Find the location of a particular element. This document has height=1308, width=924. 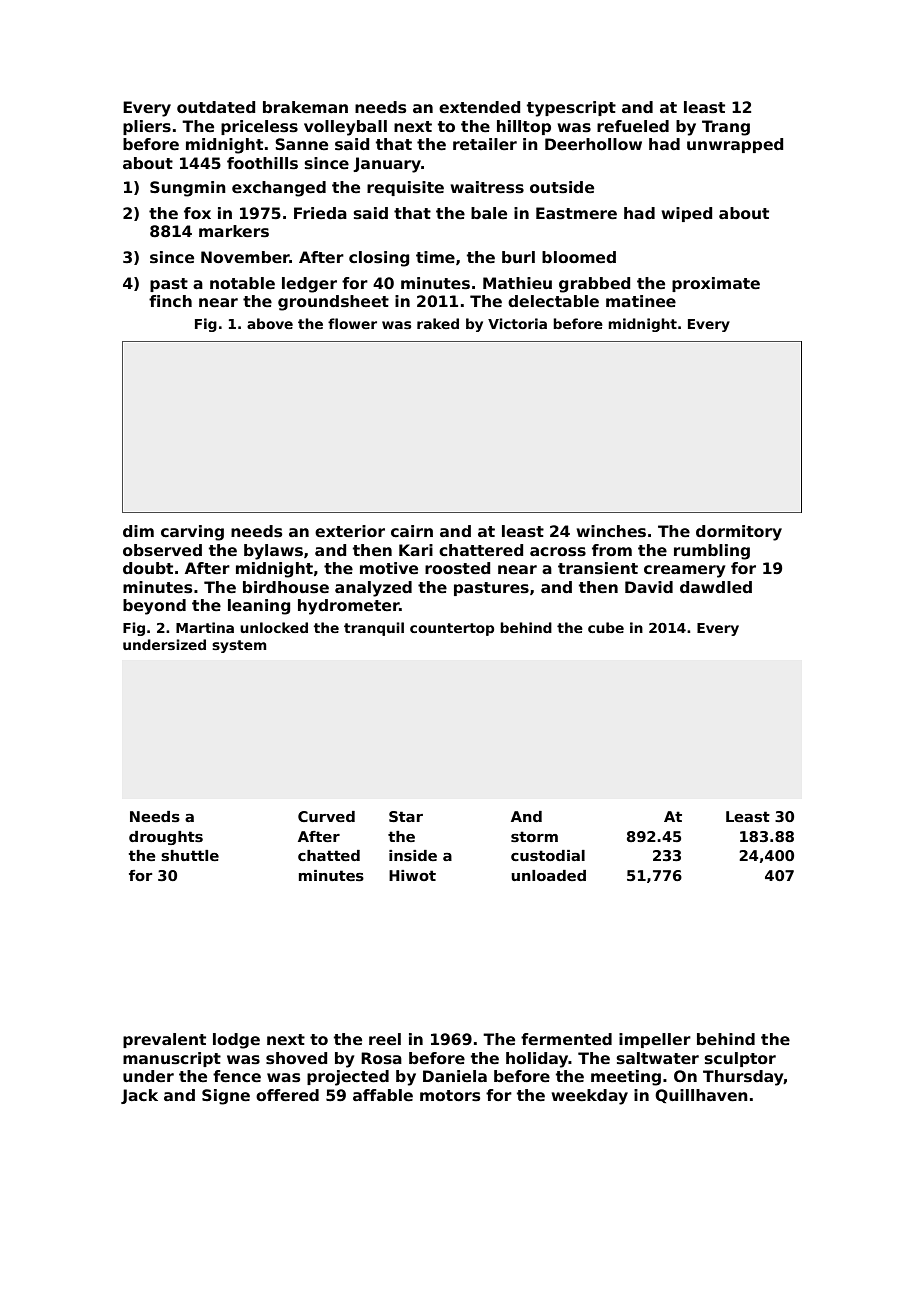

custodial is located at coordinates (548, 855).
